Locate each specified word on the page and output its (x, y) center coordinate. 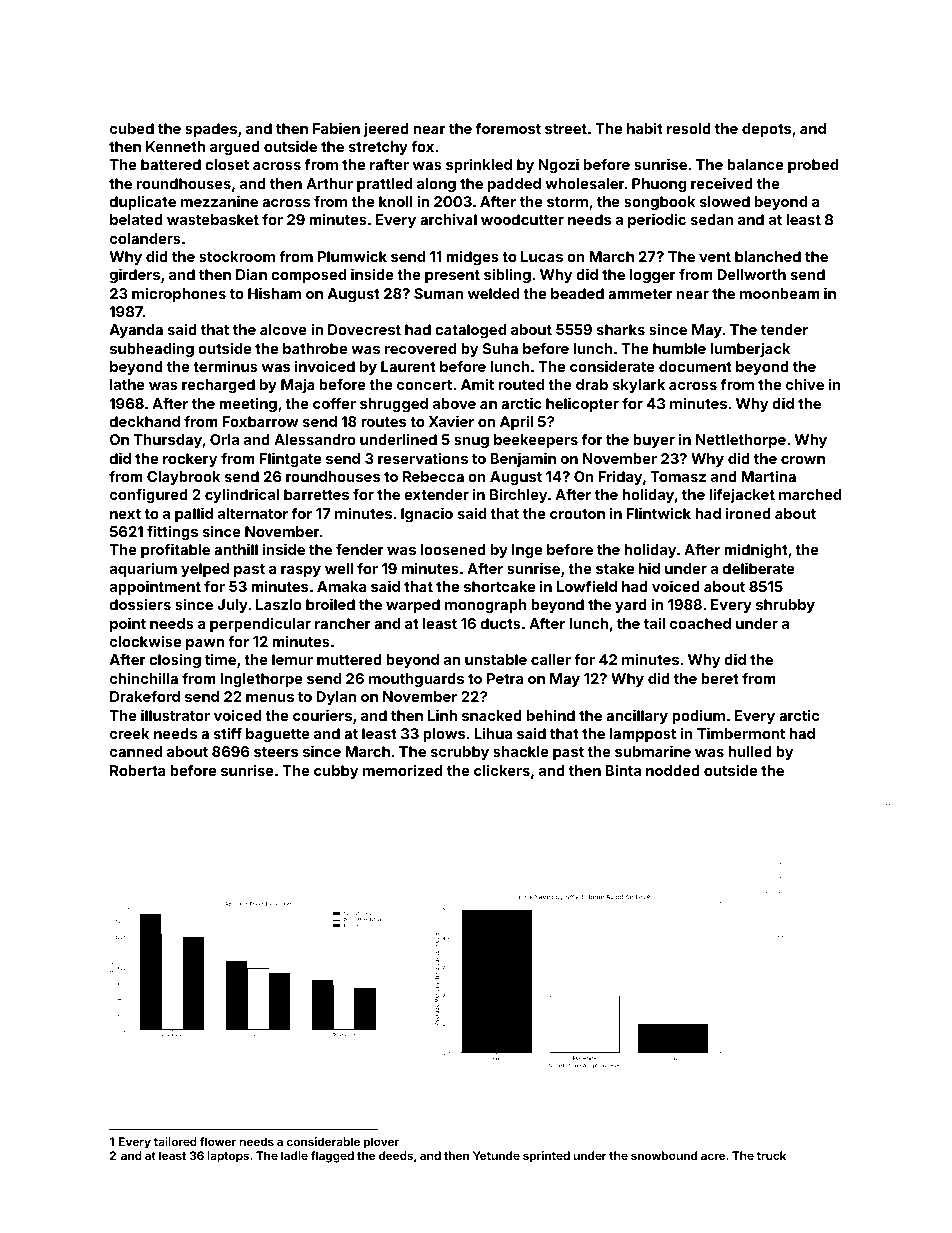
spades (211, 130)
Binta (623, 770)
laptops (228, 1157)
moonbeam (780, 293)
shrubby (785, 606)
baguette (278, 735)
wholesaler (585, 183)
